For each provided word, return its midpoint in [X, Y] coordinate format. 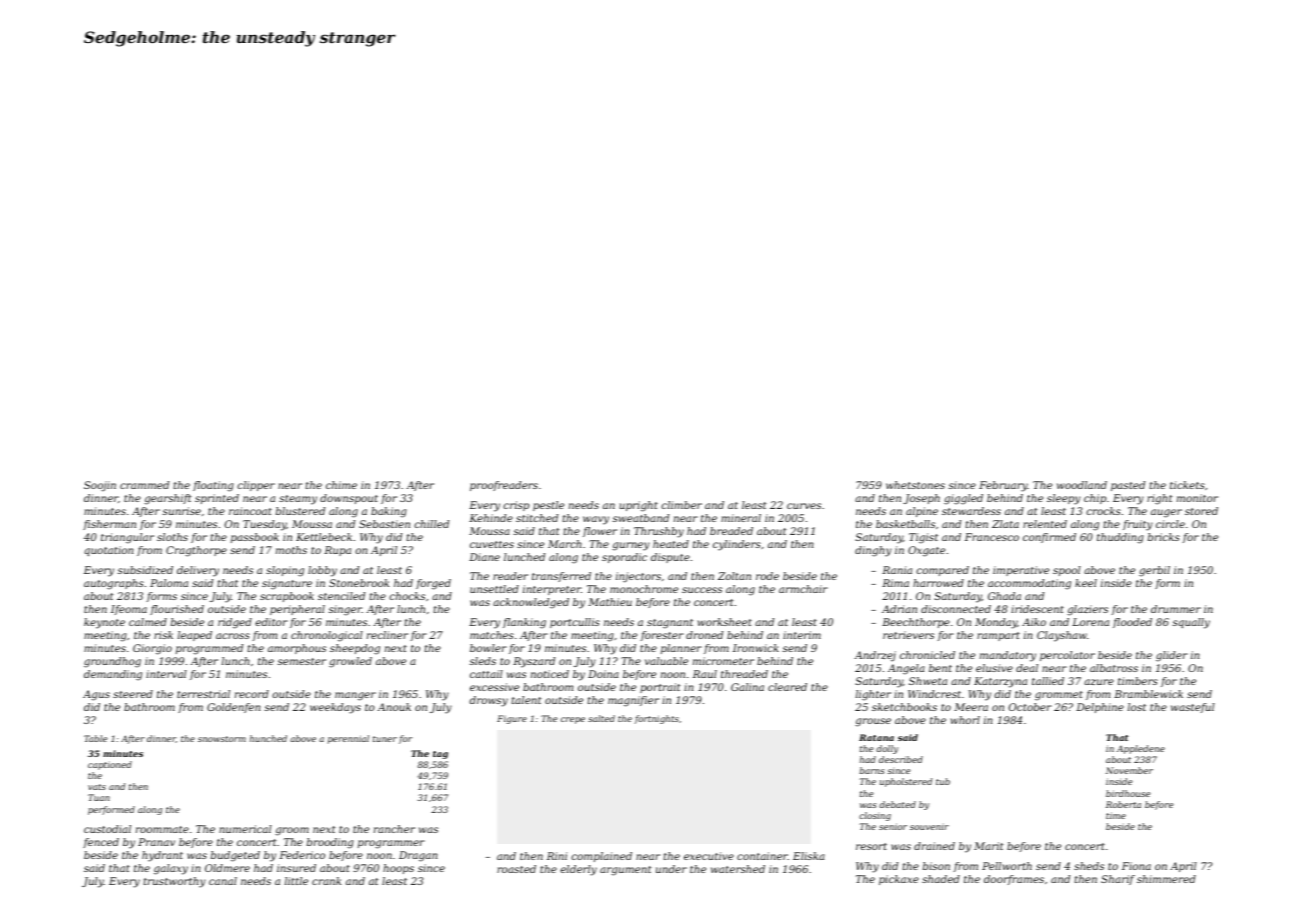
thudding [1120, 538]
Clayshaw [1062, 636]
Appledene [1141, 749]
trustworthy [175, 882]
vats [97, 787]
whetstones [915, 485]
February [1003, 486]
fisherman [109, 525]
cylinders [737, 545]
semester [301, 661]
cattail [486, 674]
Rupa [337, 551]
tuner [385, 739]
